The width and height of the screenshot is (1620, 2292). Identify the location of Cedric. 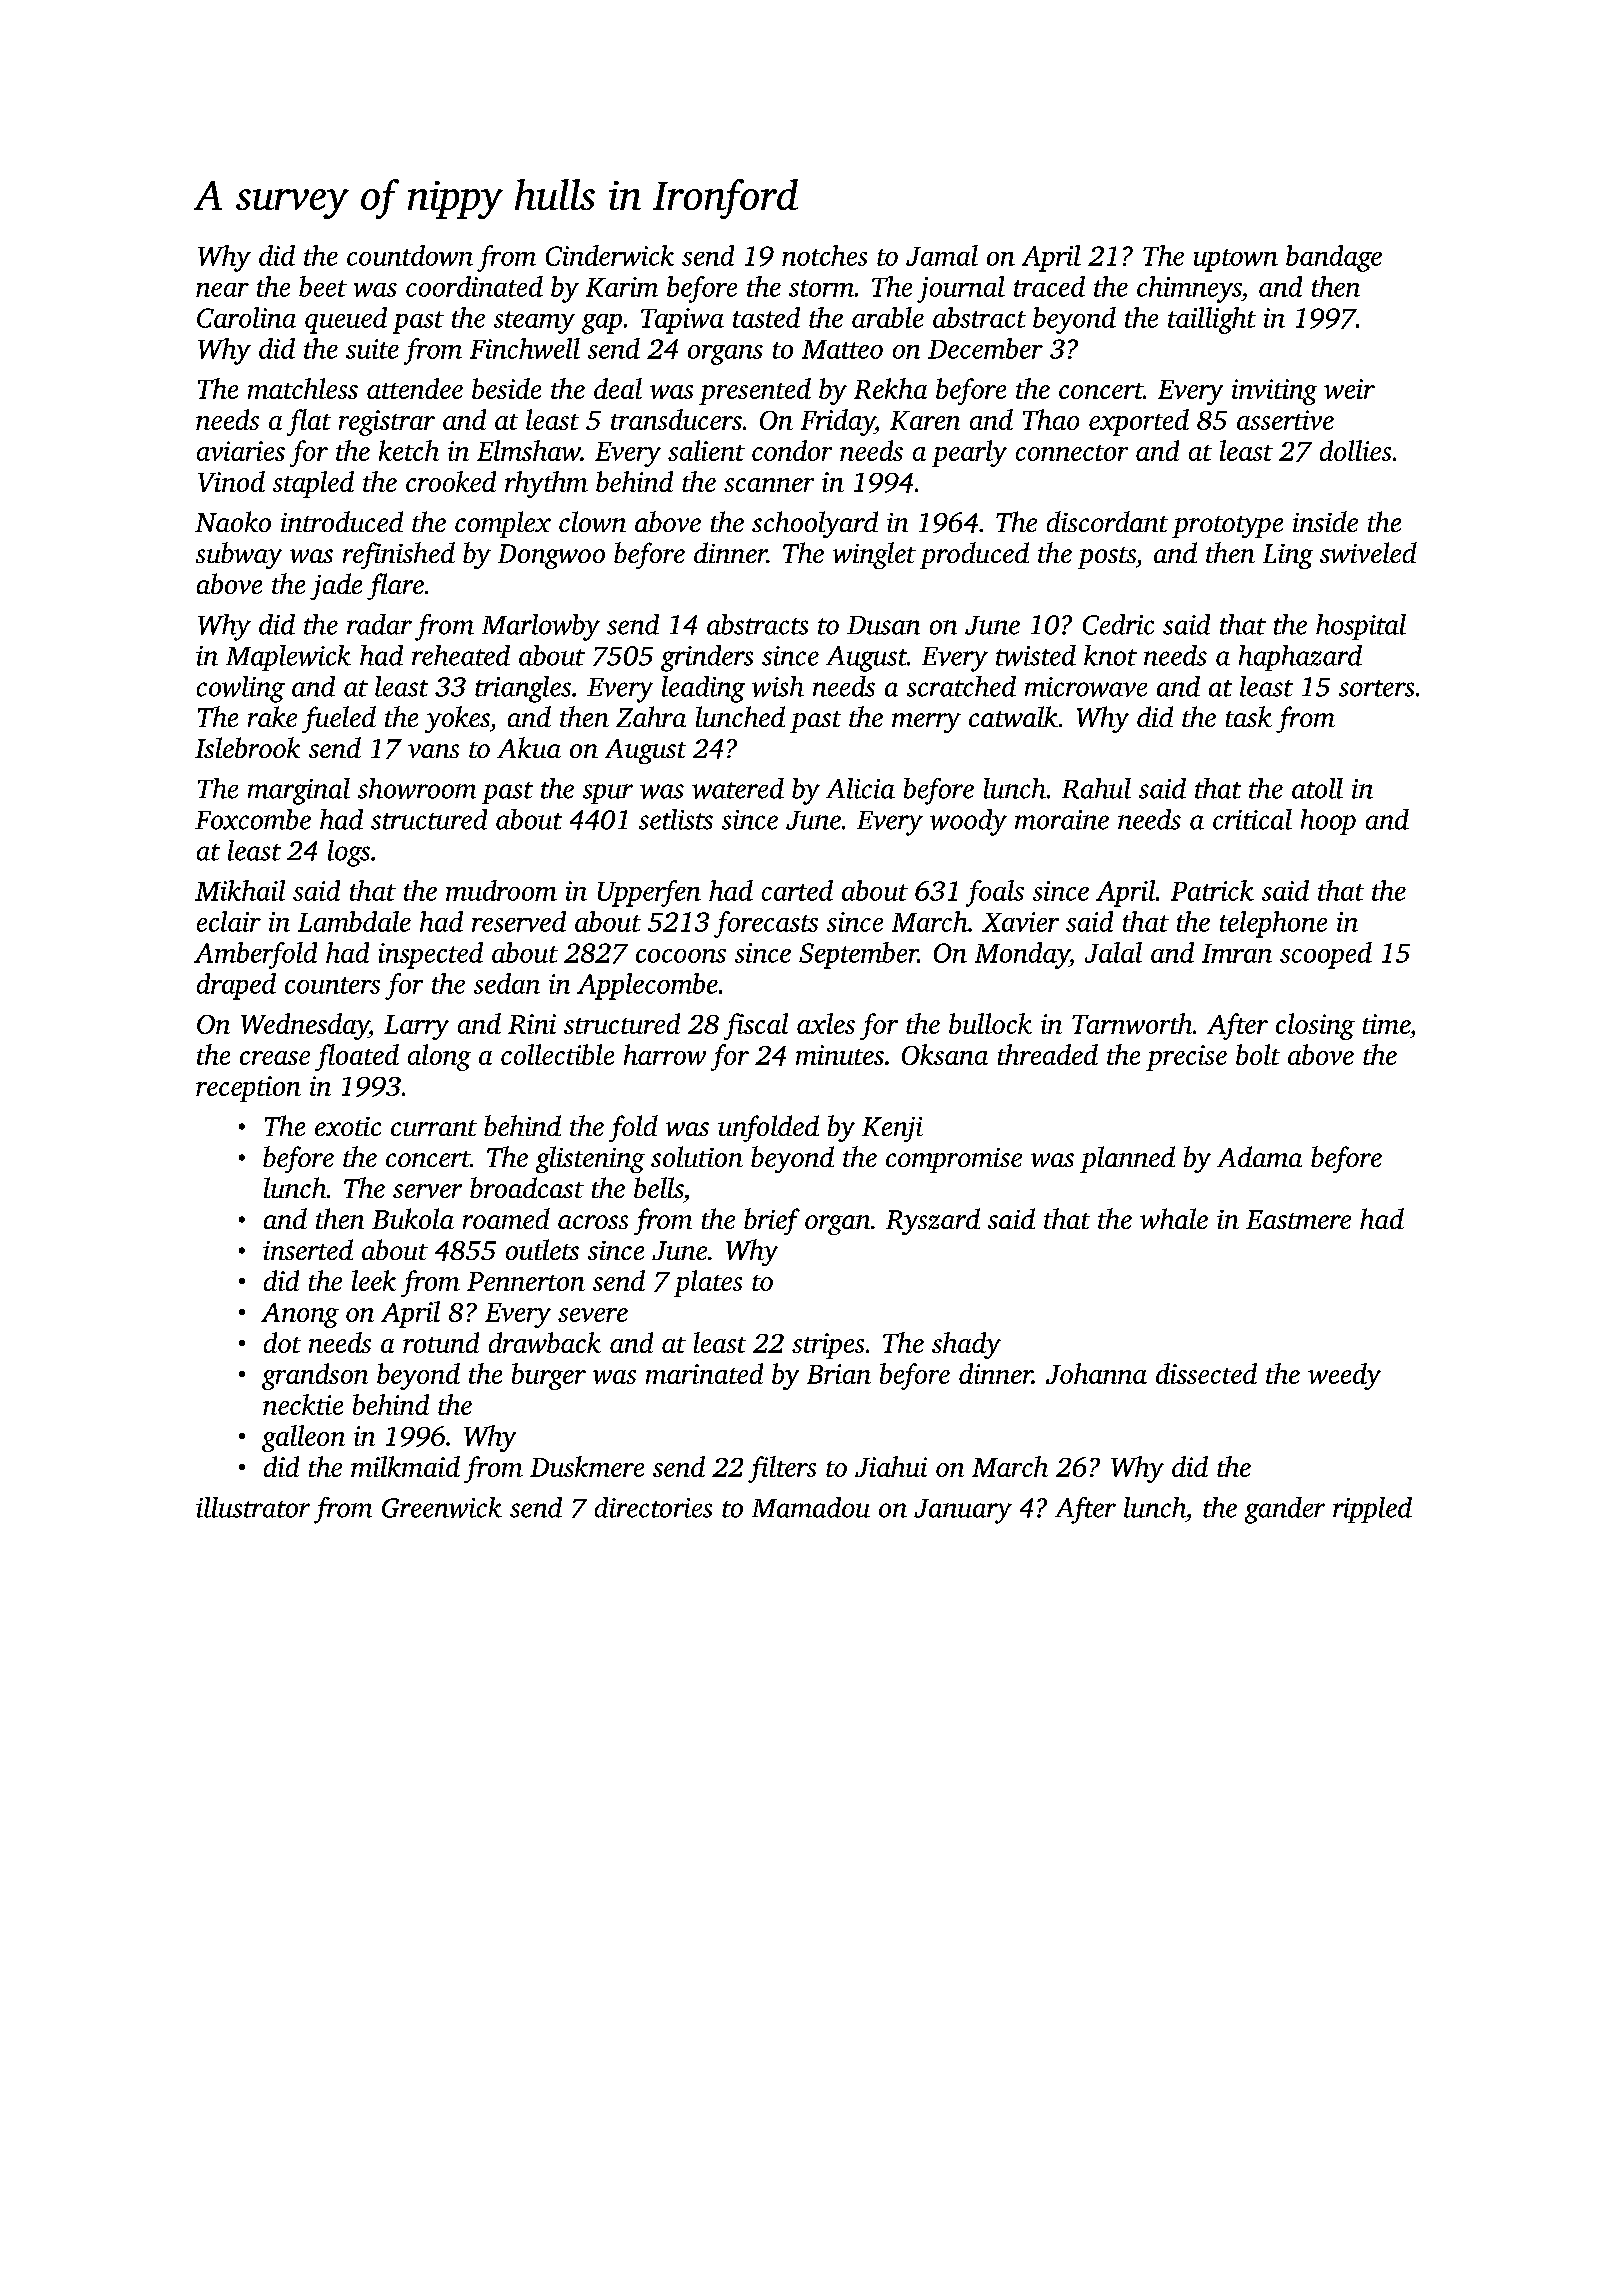
(1118, 624).
